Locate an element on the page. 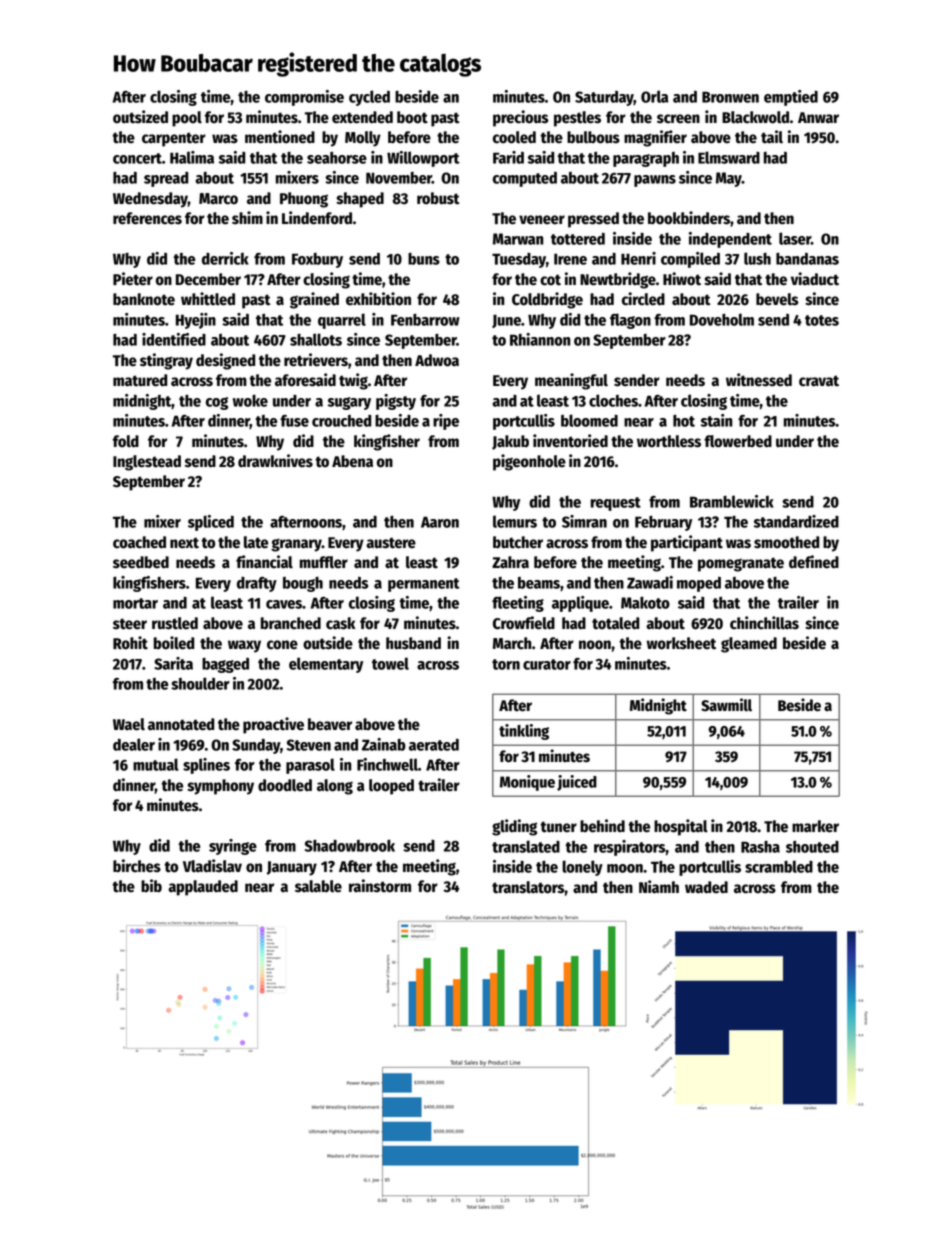 This page has width=952, height=1233. cot is located at coordinates (550, 280).
